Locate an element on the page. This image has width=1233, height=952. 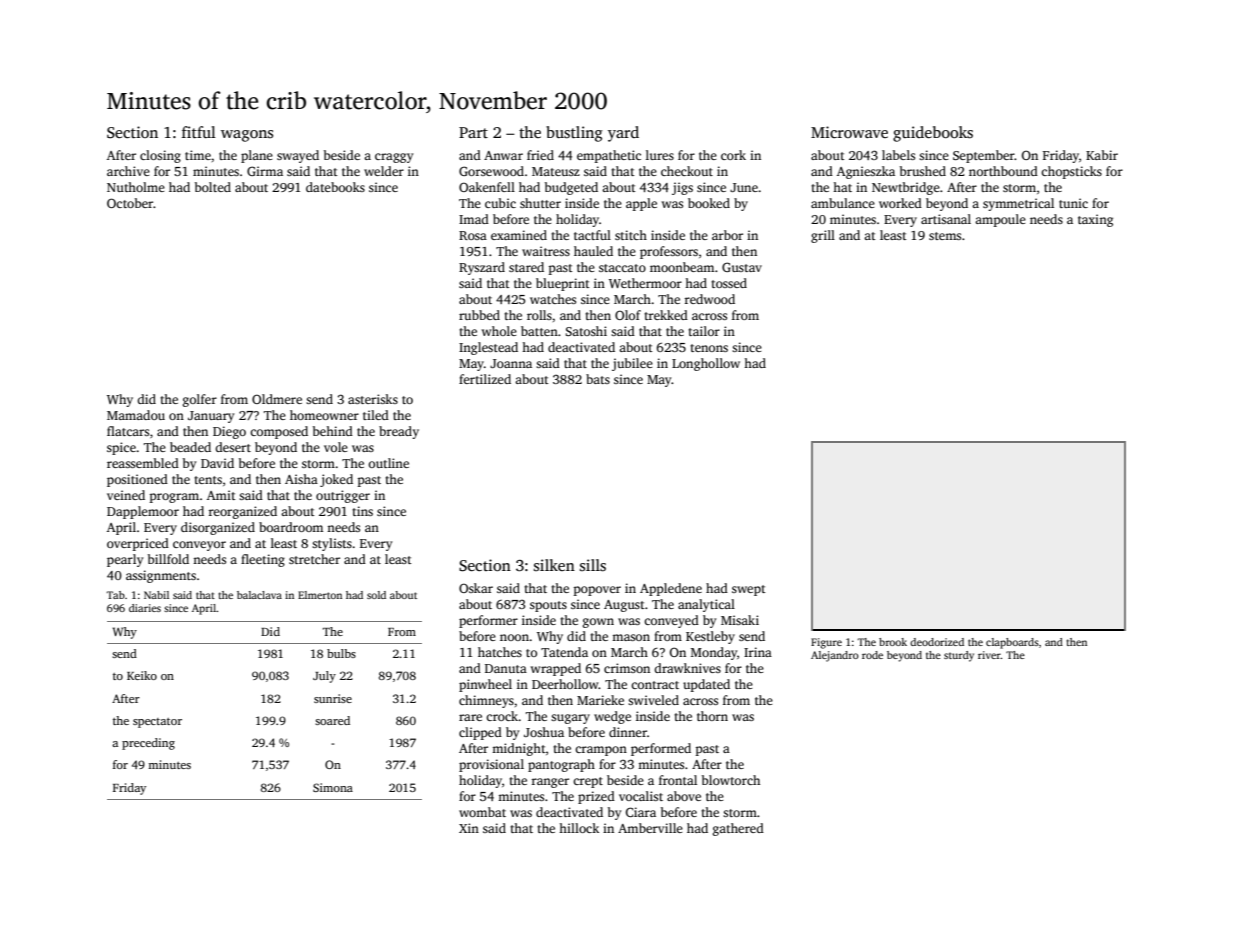
Irina is located at coordinates (758, 652).
